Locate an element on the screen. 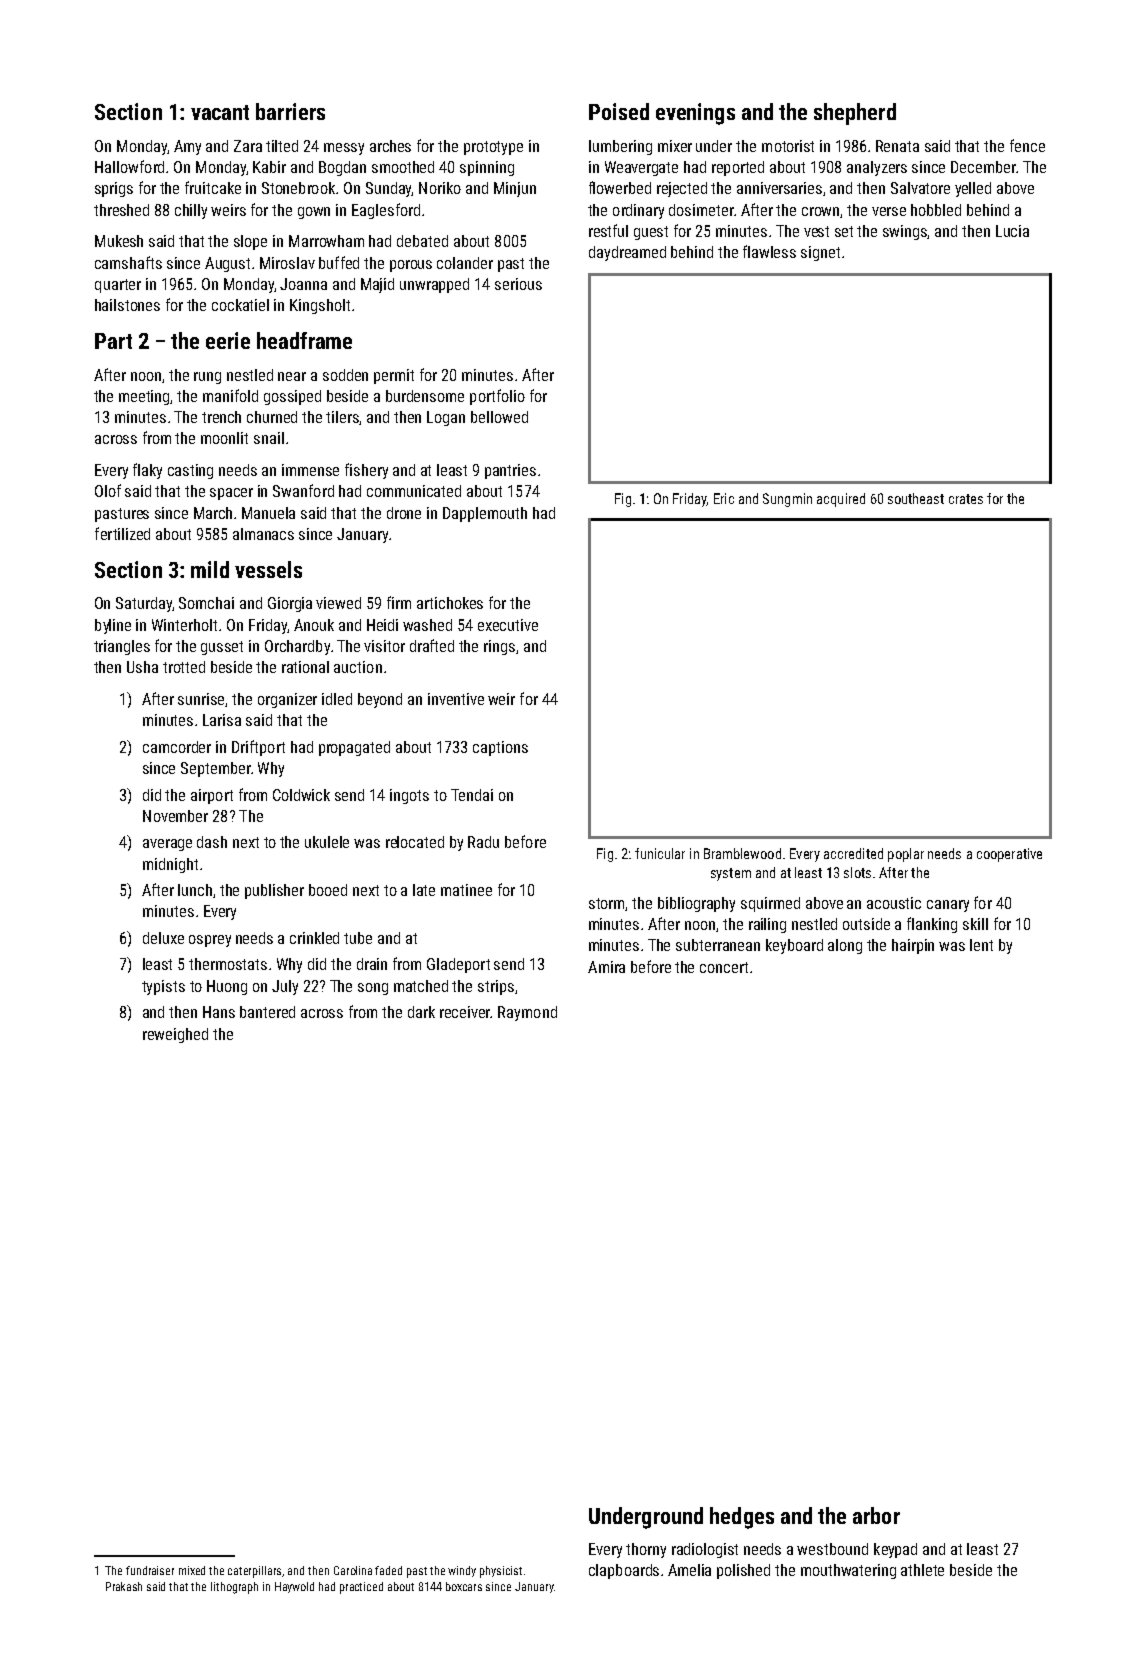  Raymond is located at coordinates (527, 1013).
